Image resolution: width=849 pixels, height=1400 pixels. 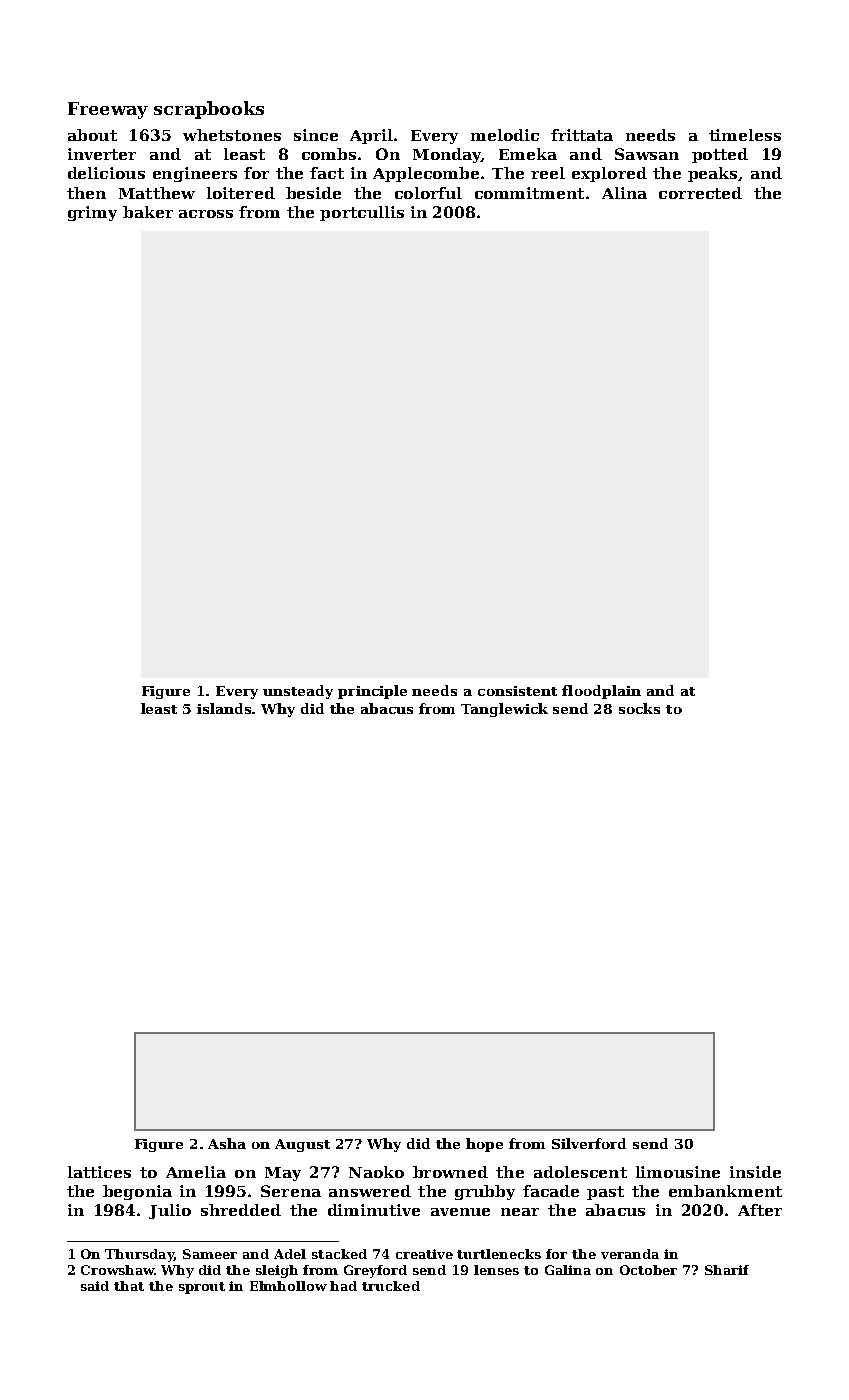 I want to click on hope, so click(x=484, y=1145).
